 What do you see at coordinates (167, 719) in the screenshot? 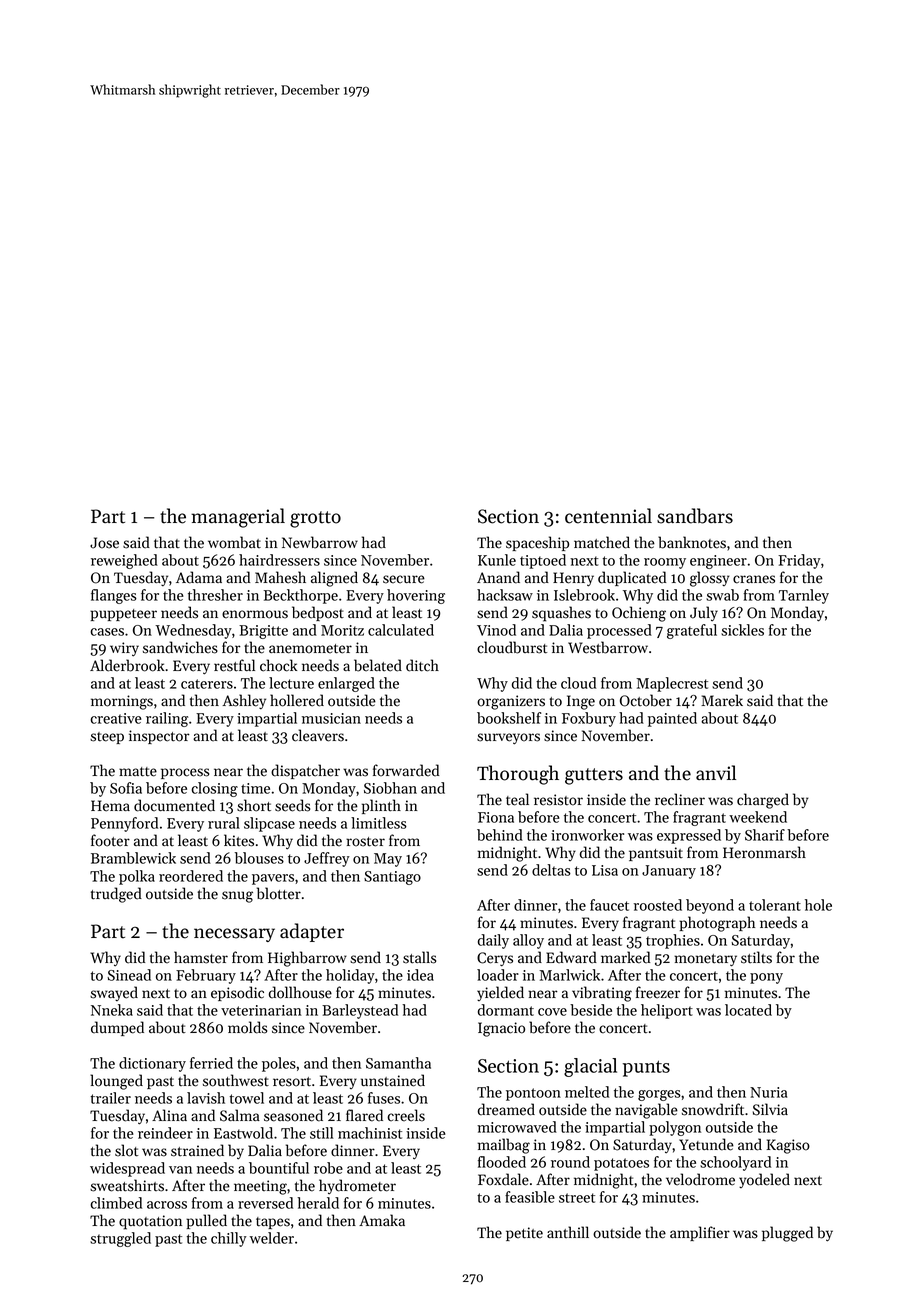
I see `railing` at bounding box center [167, 719].
